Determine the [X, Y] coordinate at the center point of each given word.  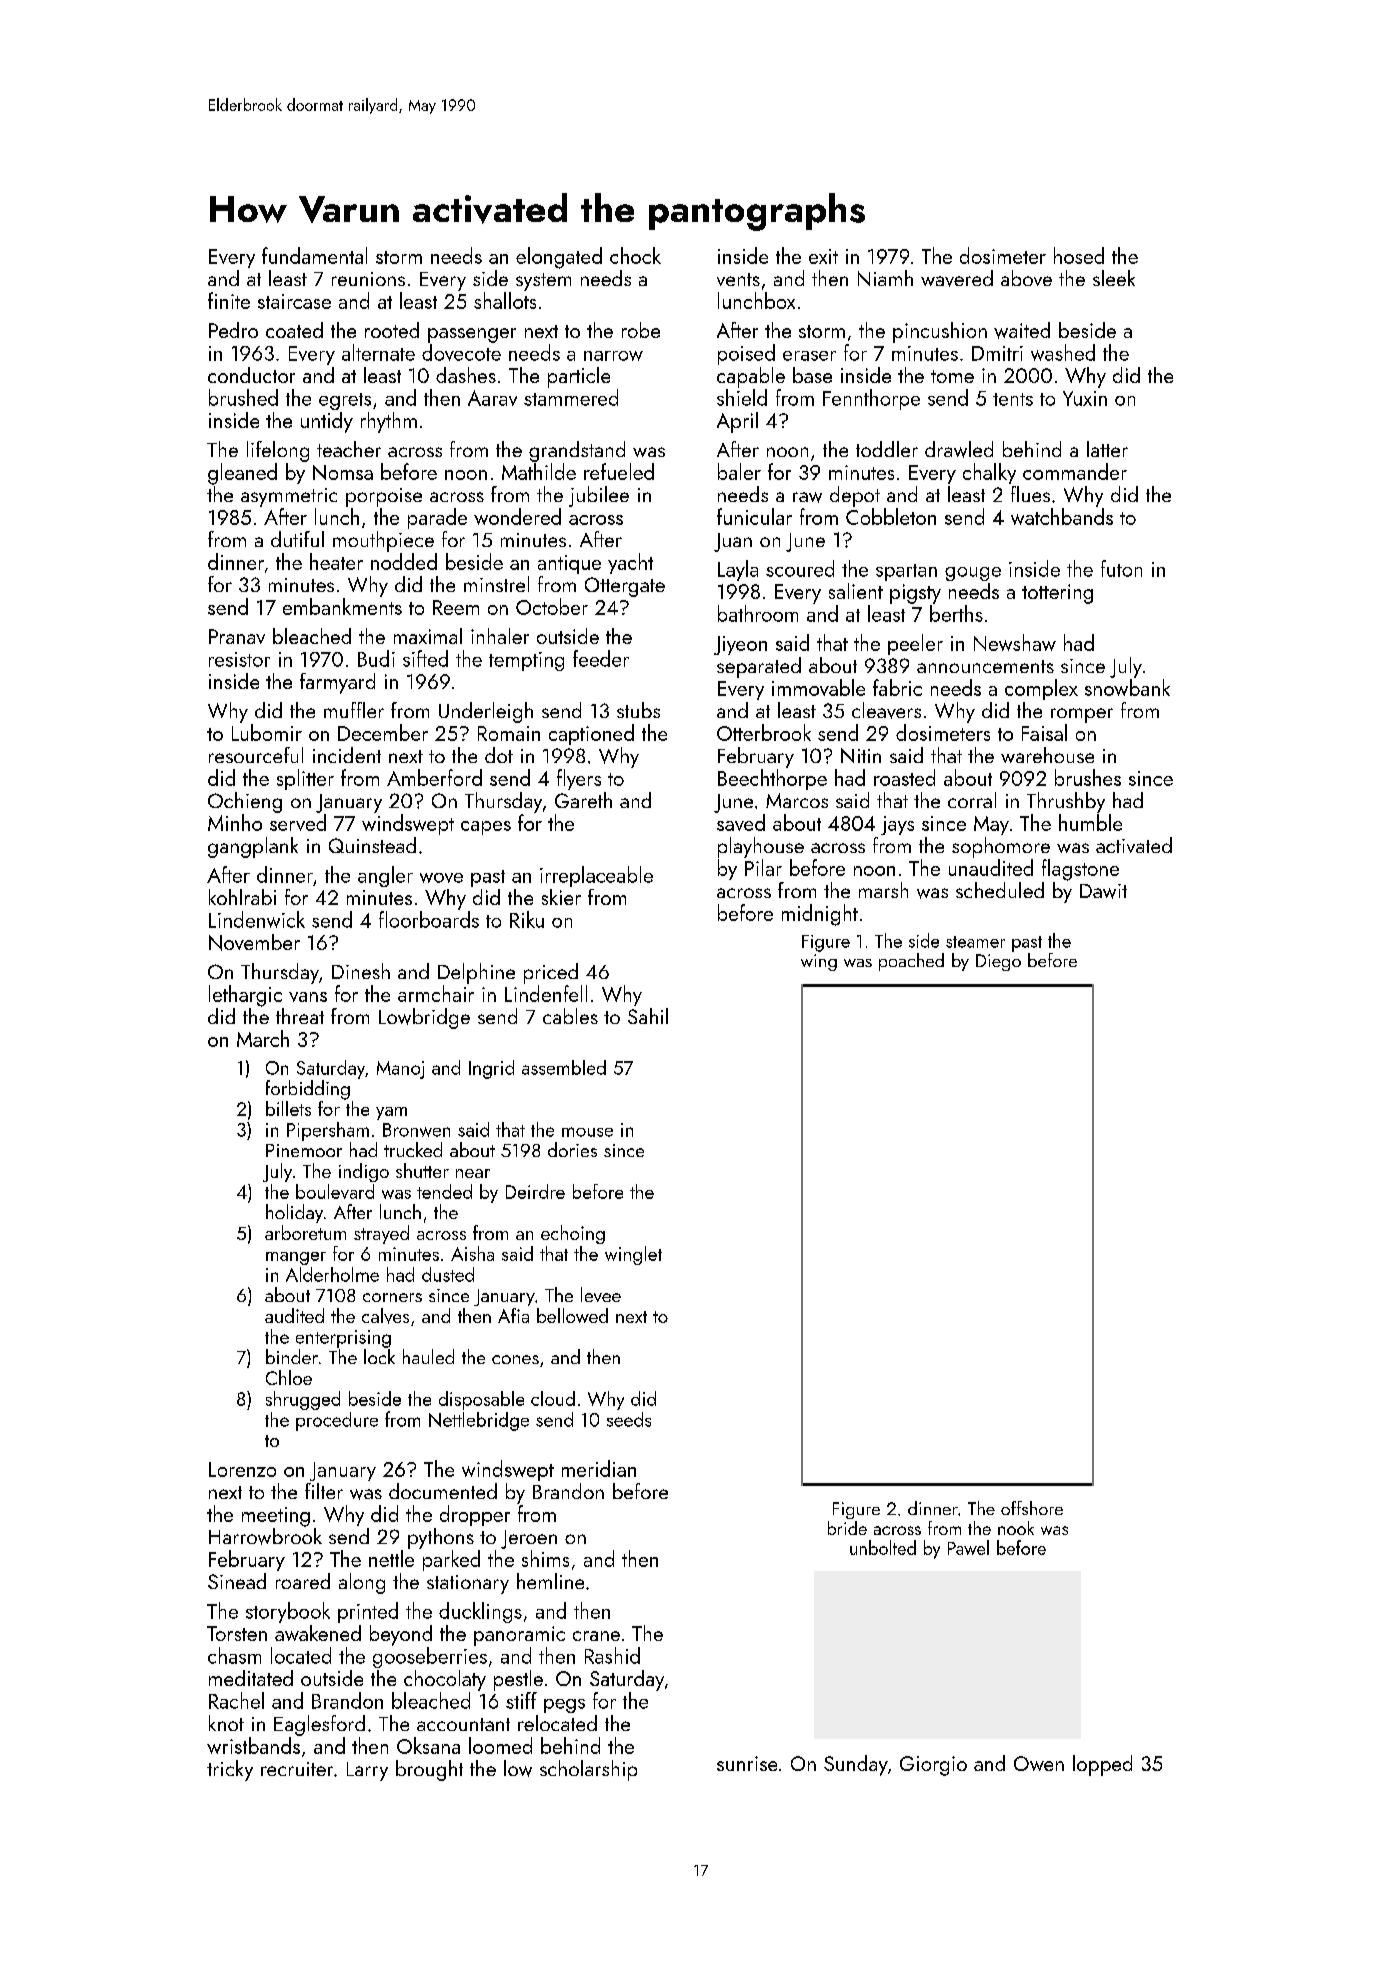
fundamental [314, 255]
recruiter [297, 1769]
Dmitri [997, 353]
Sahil [648, 1016]
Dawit [1103, 891]
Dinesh [361, 971]
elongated [559, 258]
